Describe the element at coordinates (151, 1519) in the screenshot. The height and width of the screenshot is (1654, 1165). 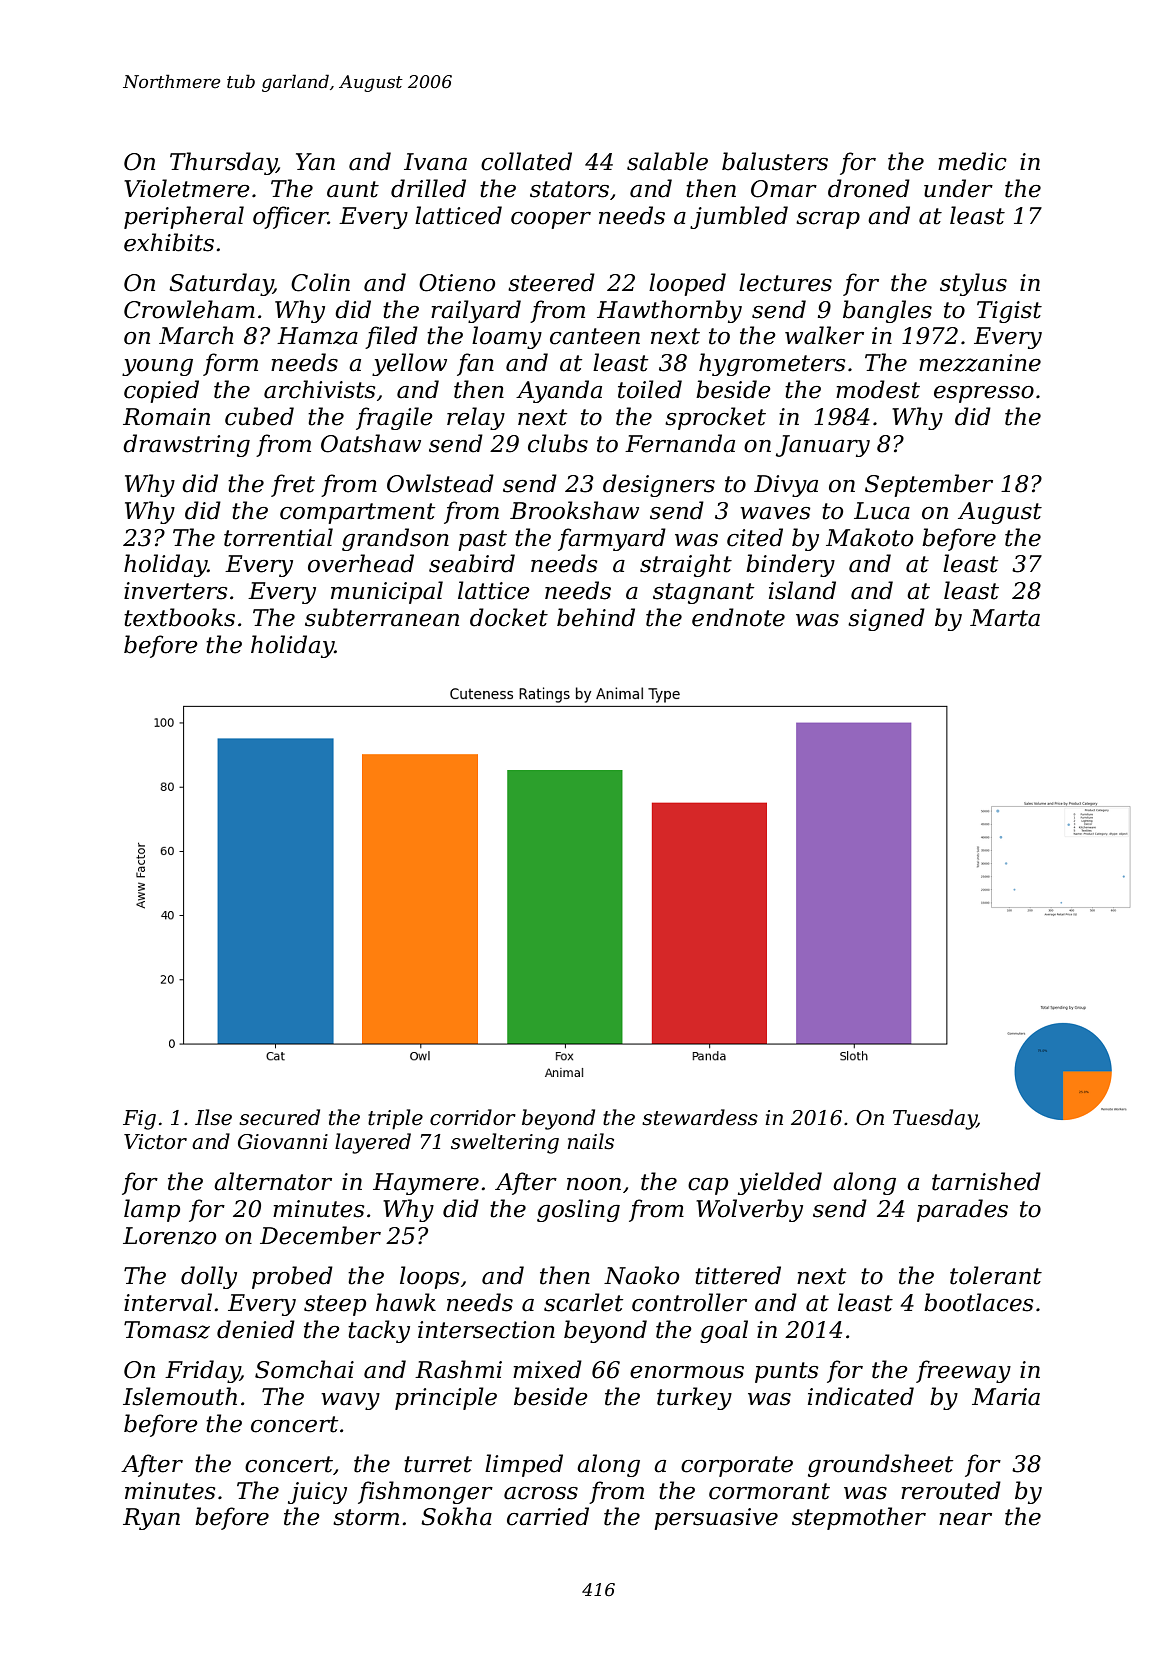
I see `Ryan` at that location.
